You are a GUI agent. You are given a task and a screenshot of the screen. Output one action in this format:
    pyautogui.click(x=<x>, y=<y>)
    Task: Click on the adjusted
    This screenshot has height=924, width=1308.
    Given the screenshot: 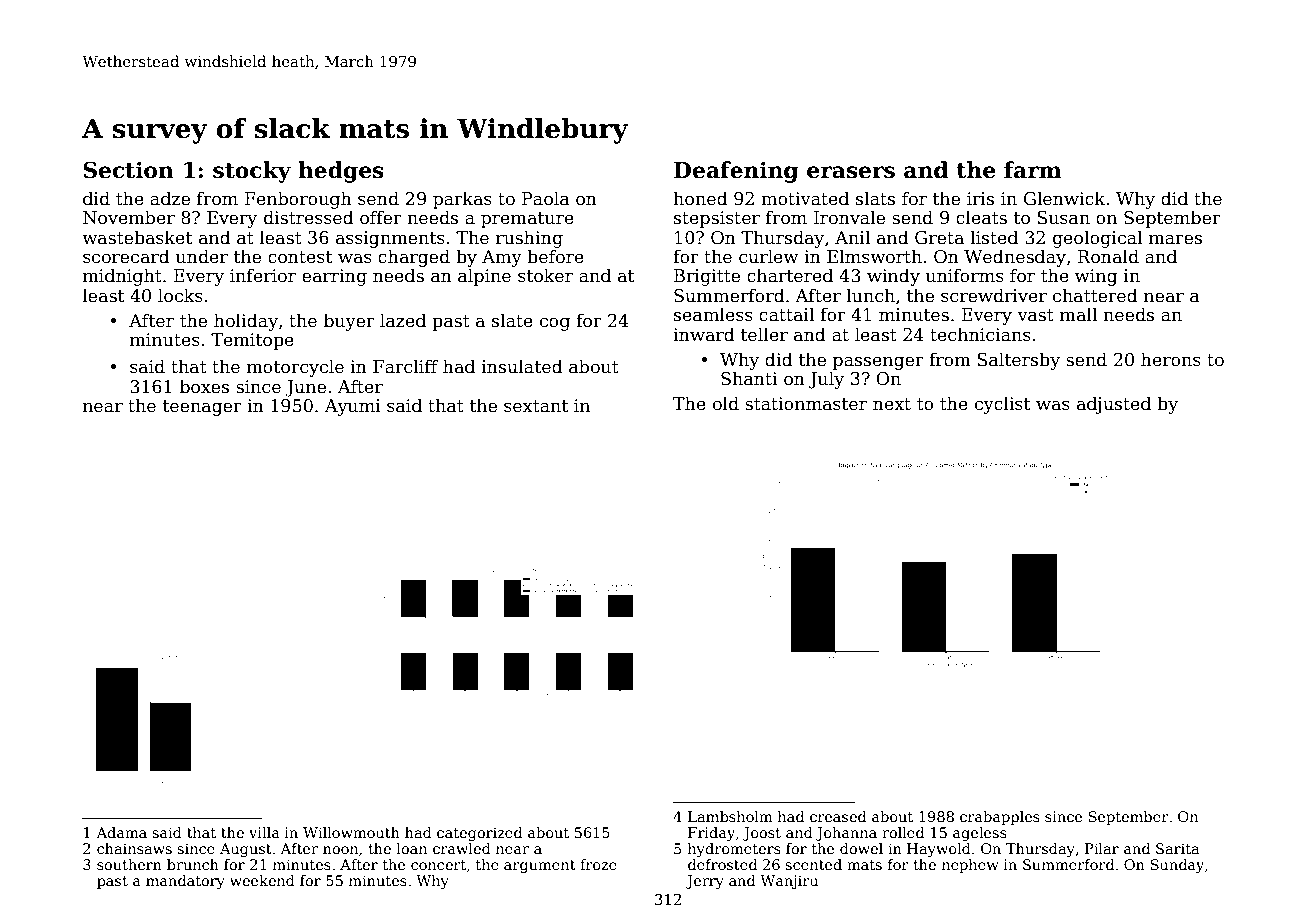 What is the action you would take?
    pyautogui.click(x=1114, y=405)
